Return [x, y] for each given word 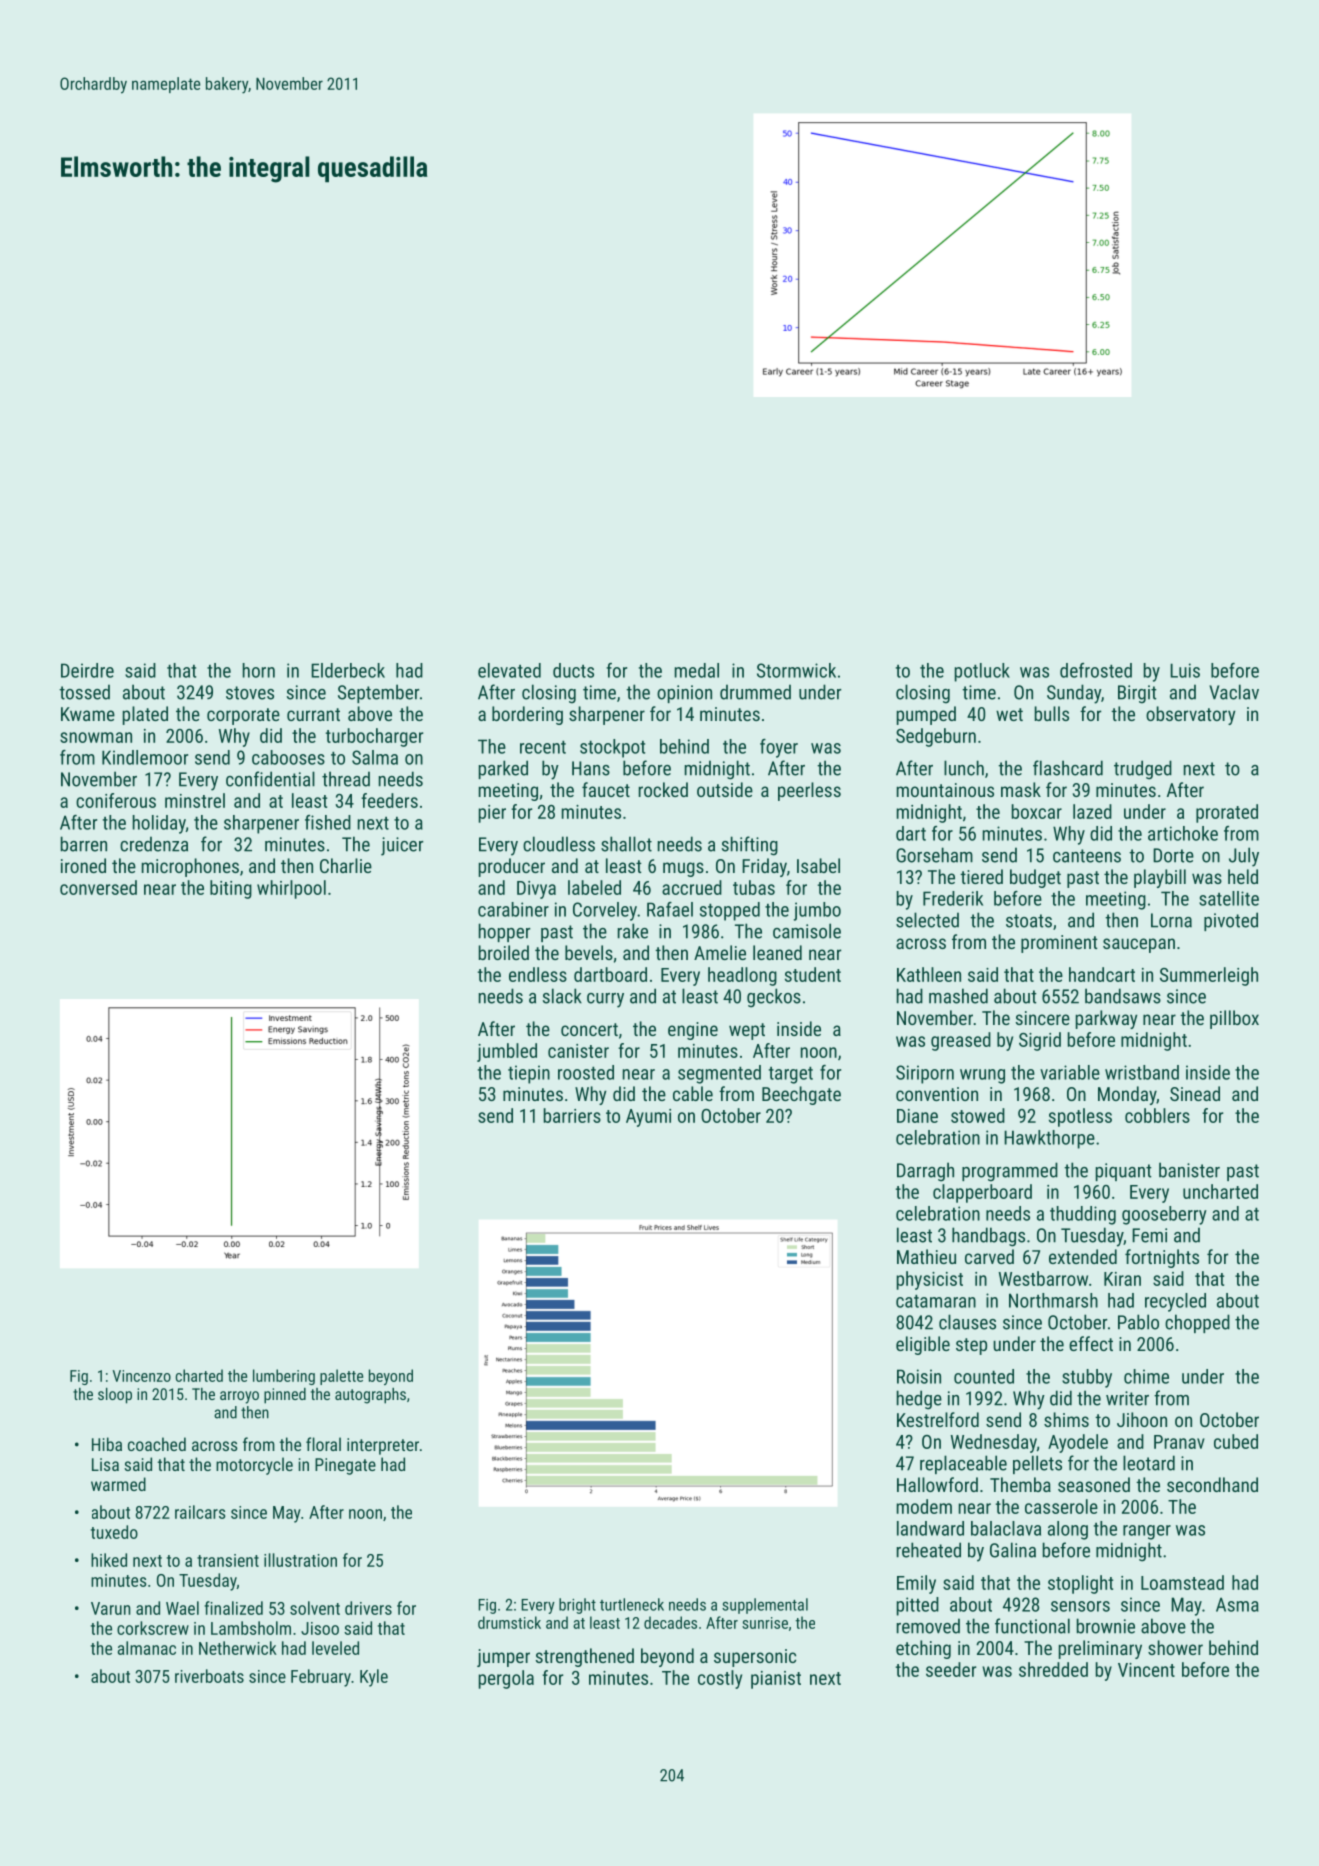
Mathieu [926, 1256]
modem [924, 1506]
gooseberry [1164, 1215]
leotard [1149, 1463]
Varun [110, 1608]
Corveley [605, 911]
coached [157, 1444]
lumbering [284, 1377]
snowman [96, 737]
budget [1035, 878]
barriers [572, 1115]
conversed [98, 887]
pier [492, 814]
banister [1189, 1170]
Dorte [1173, 855]
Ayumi [648, 1118]
